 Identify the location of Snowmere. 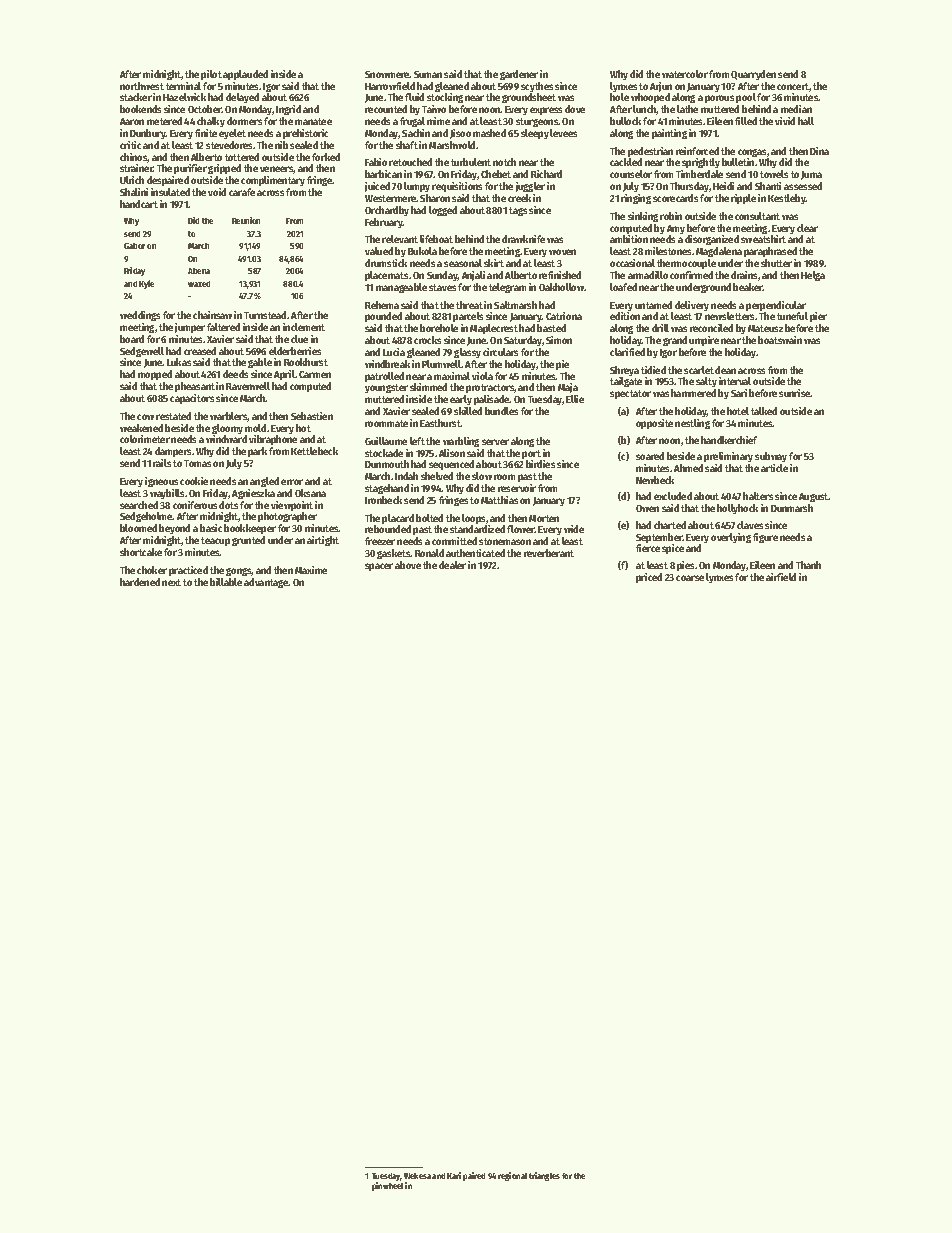
(387, 74).
